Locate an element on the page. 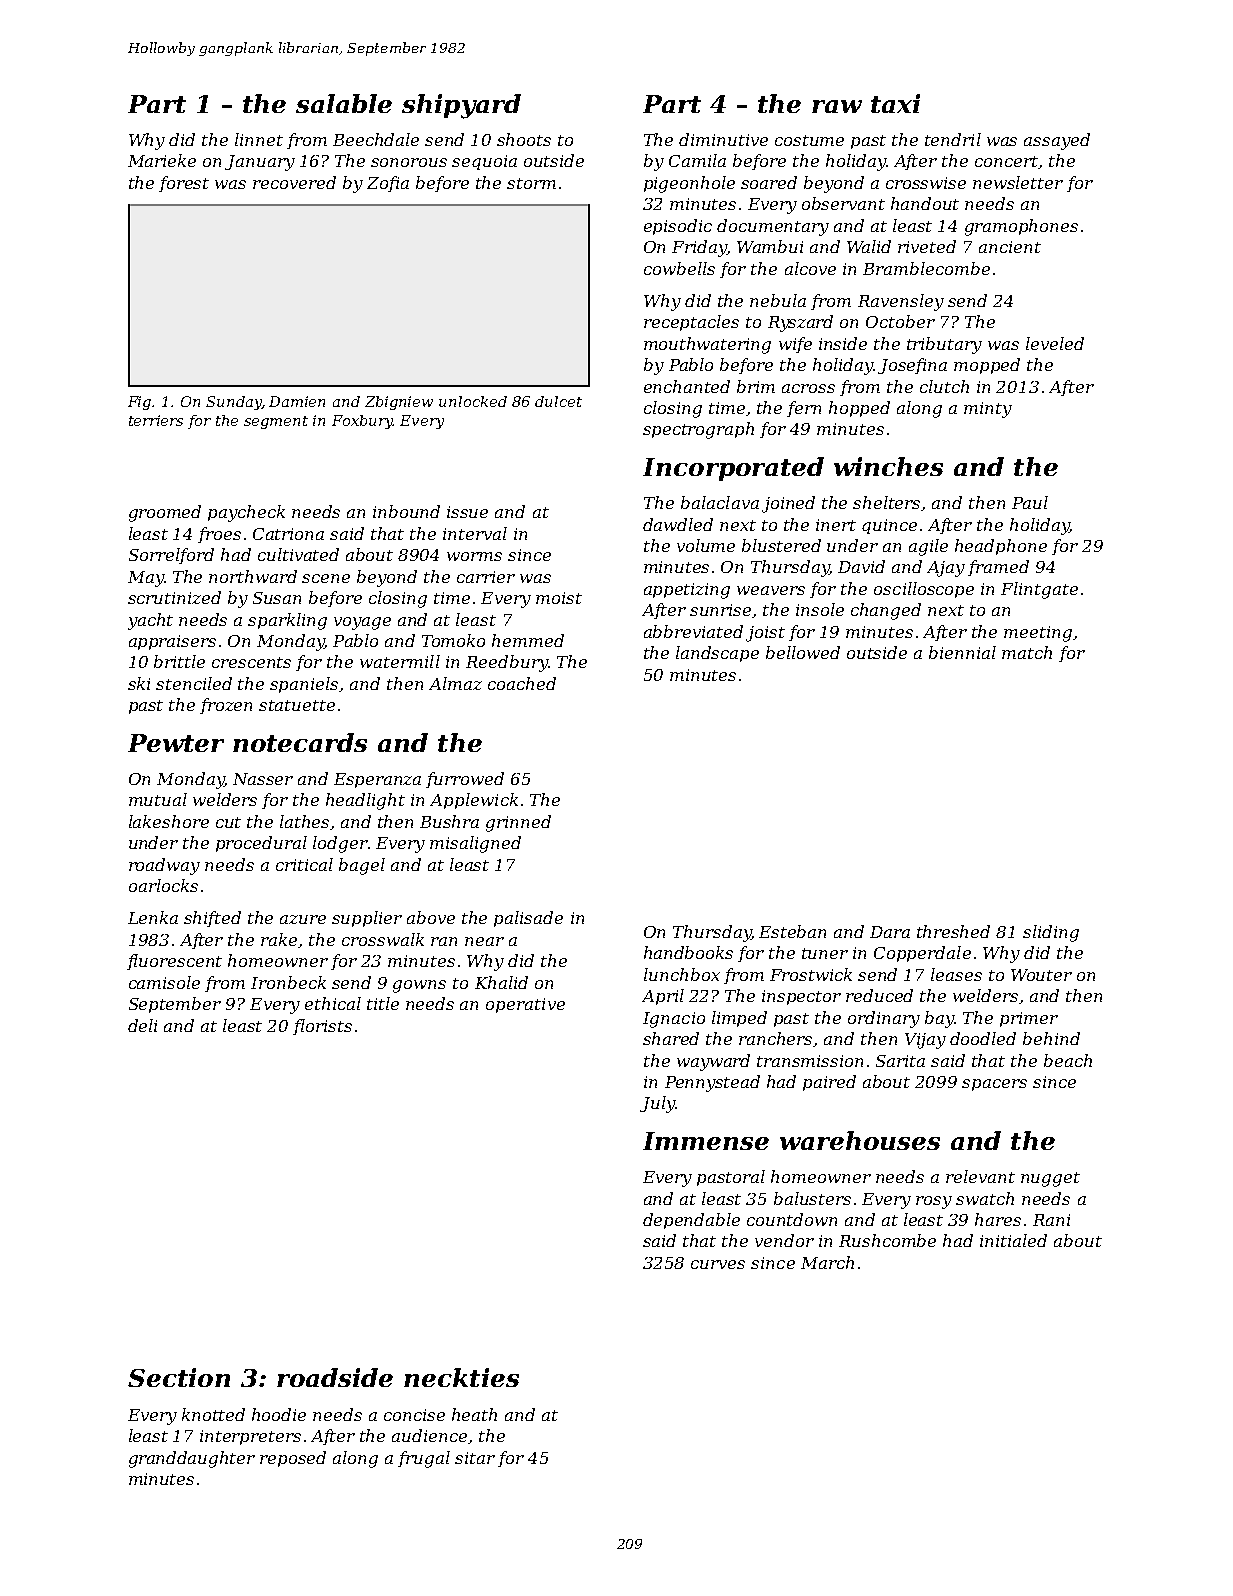 This document has width=1233, height=1596. shipyard is located at coordinates (461, 106).
